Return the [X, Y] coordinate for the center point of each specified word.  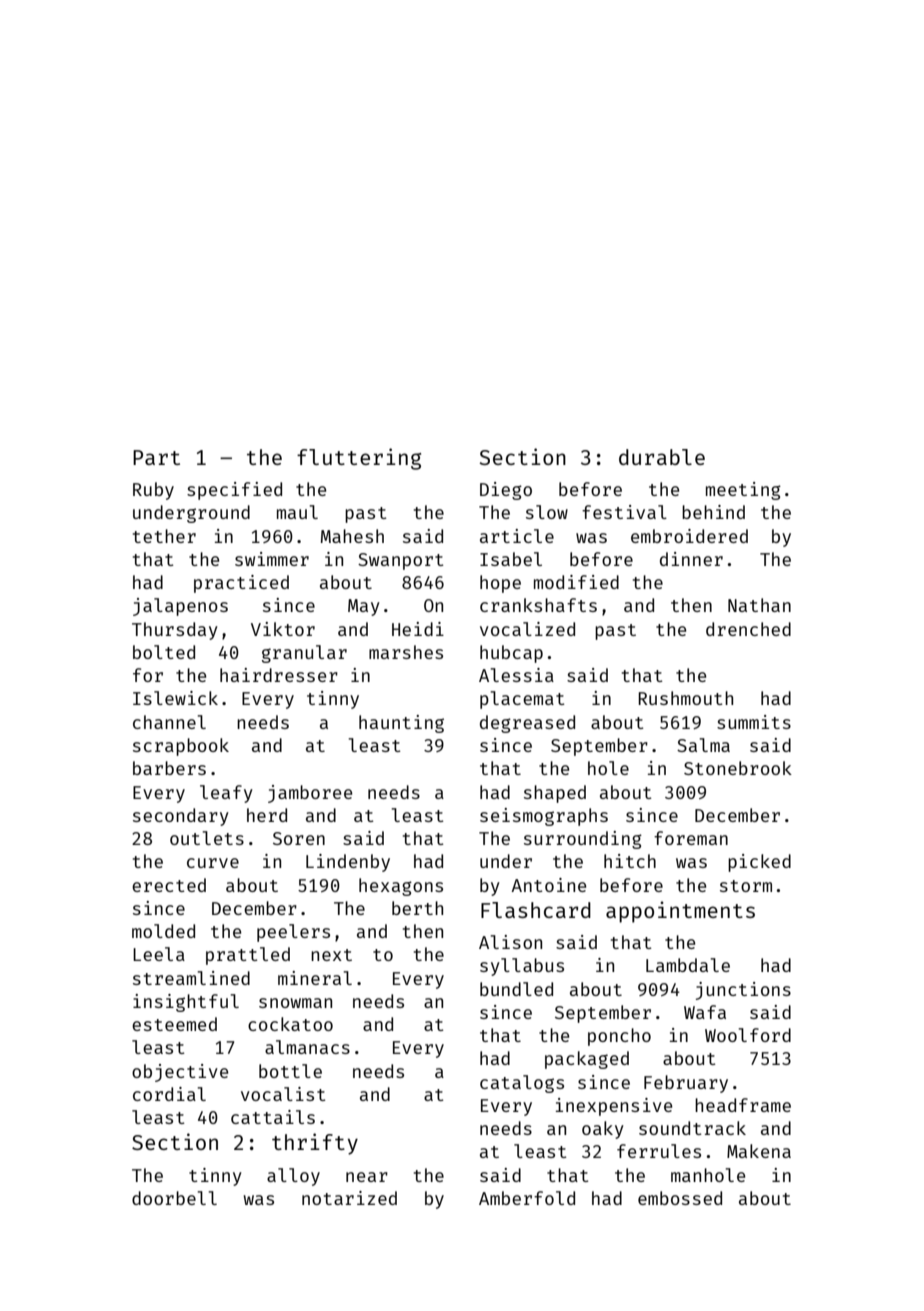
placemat [522, 700]
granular [304, 654]
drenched [748, 629]
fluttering [359, 459]
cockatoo [290, 1024]
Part [156, 457]
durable [662, 457]
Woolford [748, 1035]
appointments [680, 912]
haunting [401, 724]
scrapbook [181, 747]
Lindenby [348, 863]
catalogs [522, 1084]
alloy [293, 1177]
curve [213, 863]
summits [754, 722]
